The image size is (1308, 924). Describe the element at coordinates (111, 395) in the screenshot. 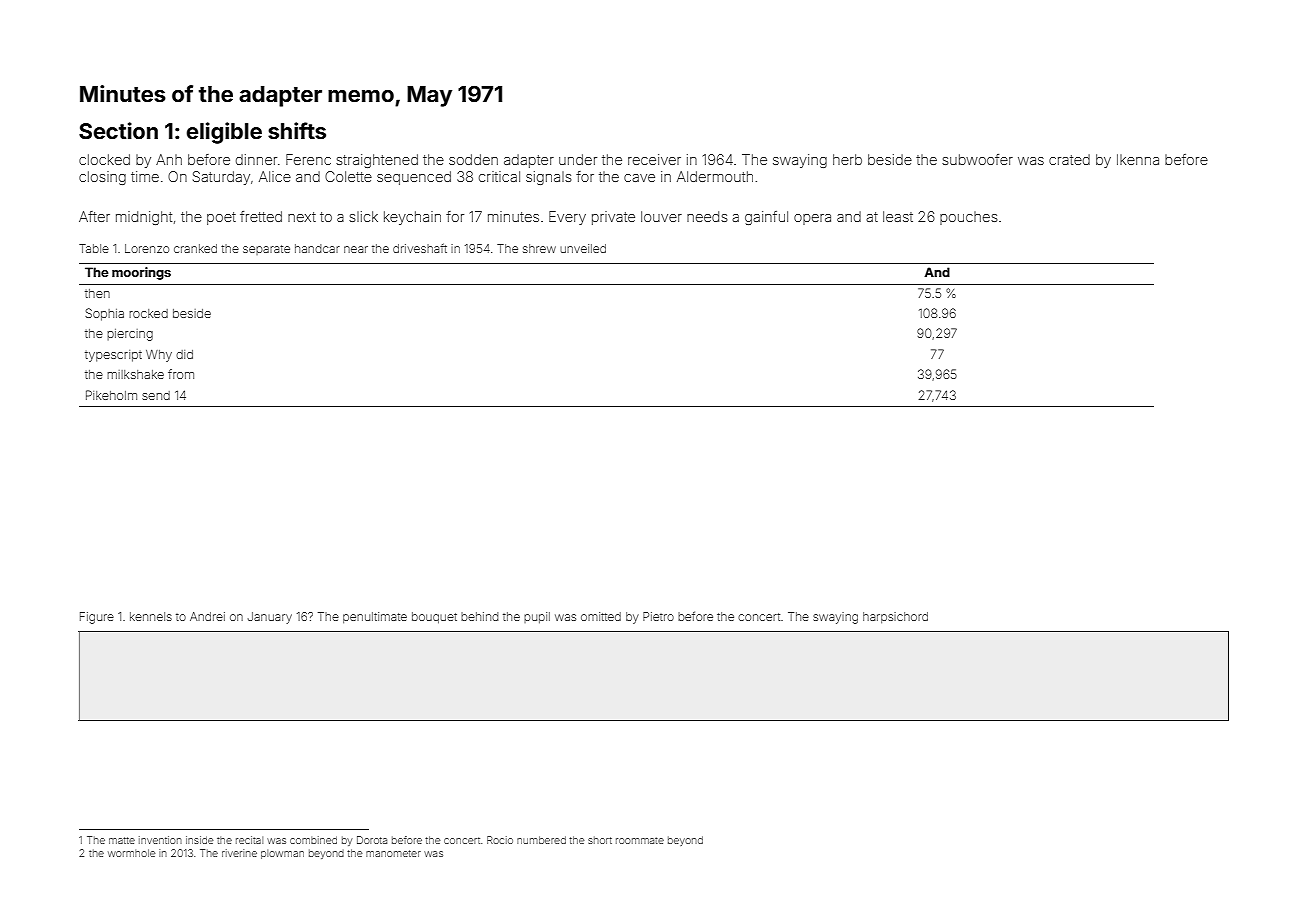

I see `Pikeholm` at that location.
